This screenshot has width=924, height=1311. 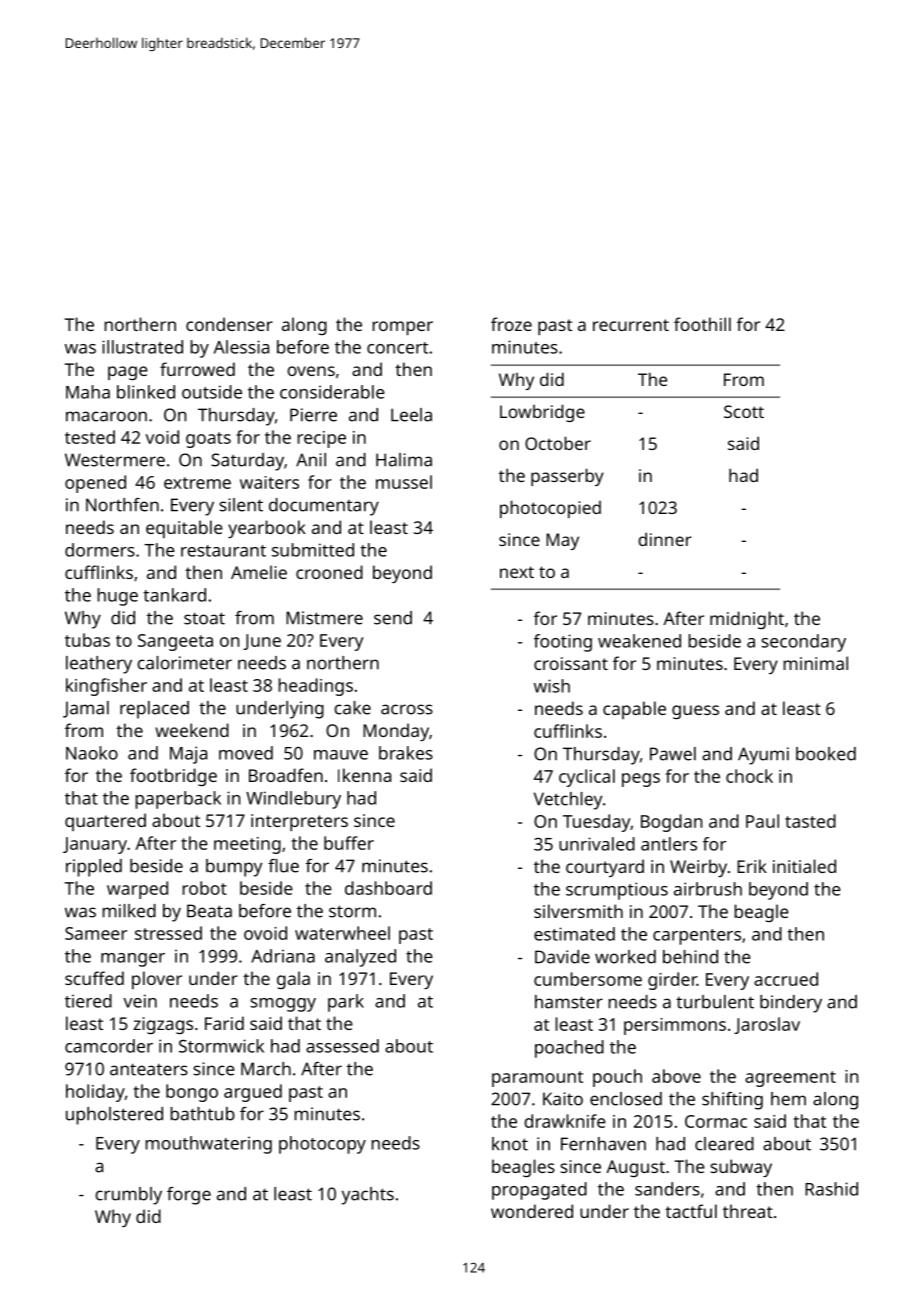 What do you see at coordinates (189, 1196) in the screenshot?
I see `forge` at bounding box center [189, 1196].
